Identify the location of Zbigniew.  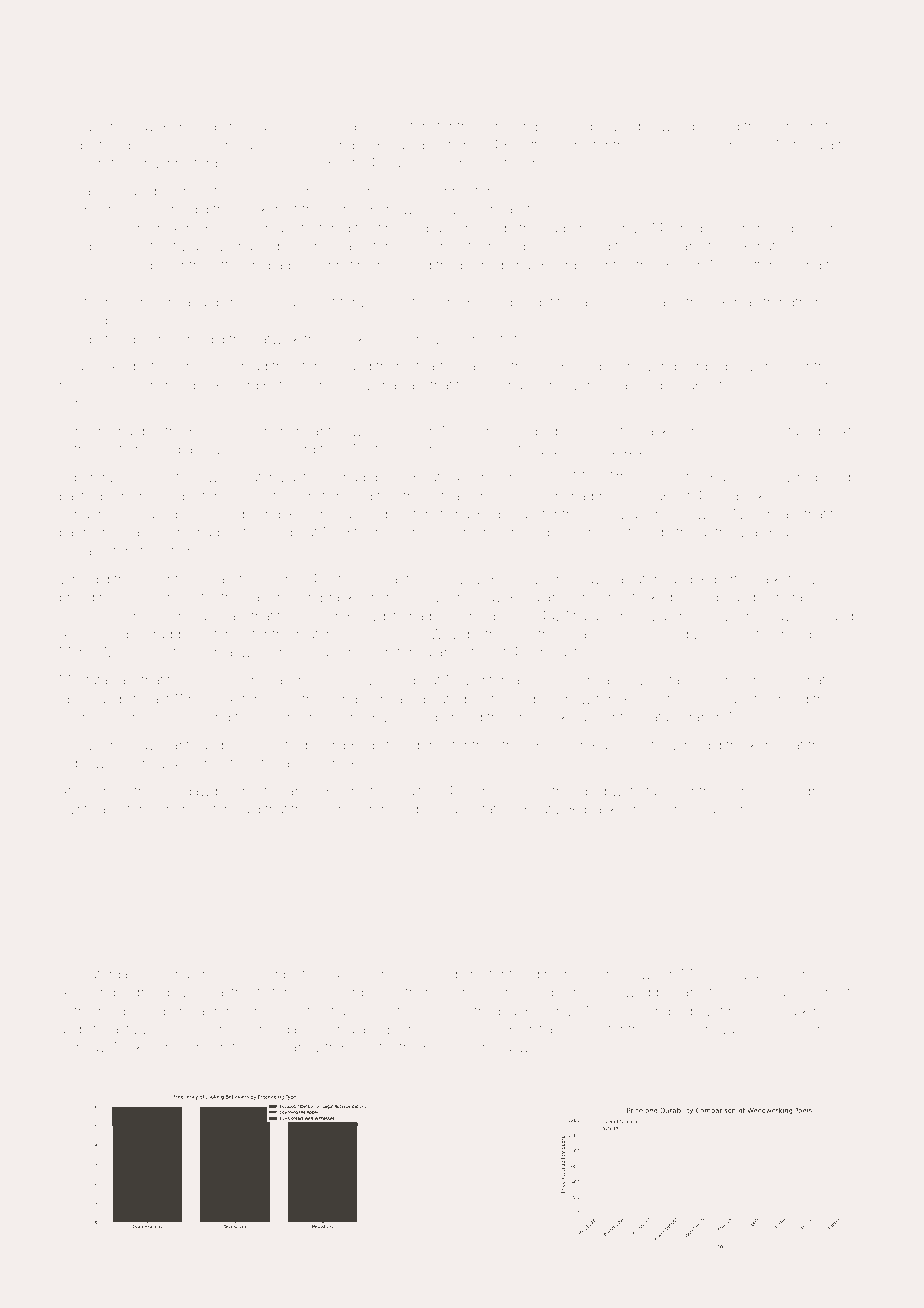
(643, 127).
